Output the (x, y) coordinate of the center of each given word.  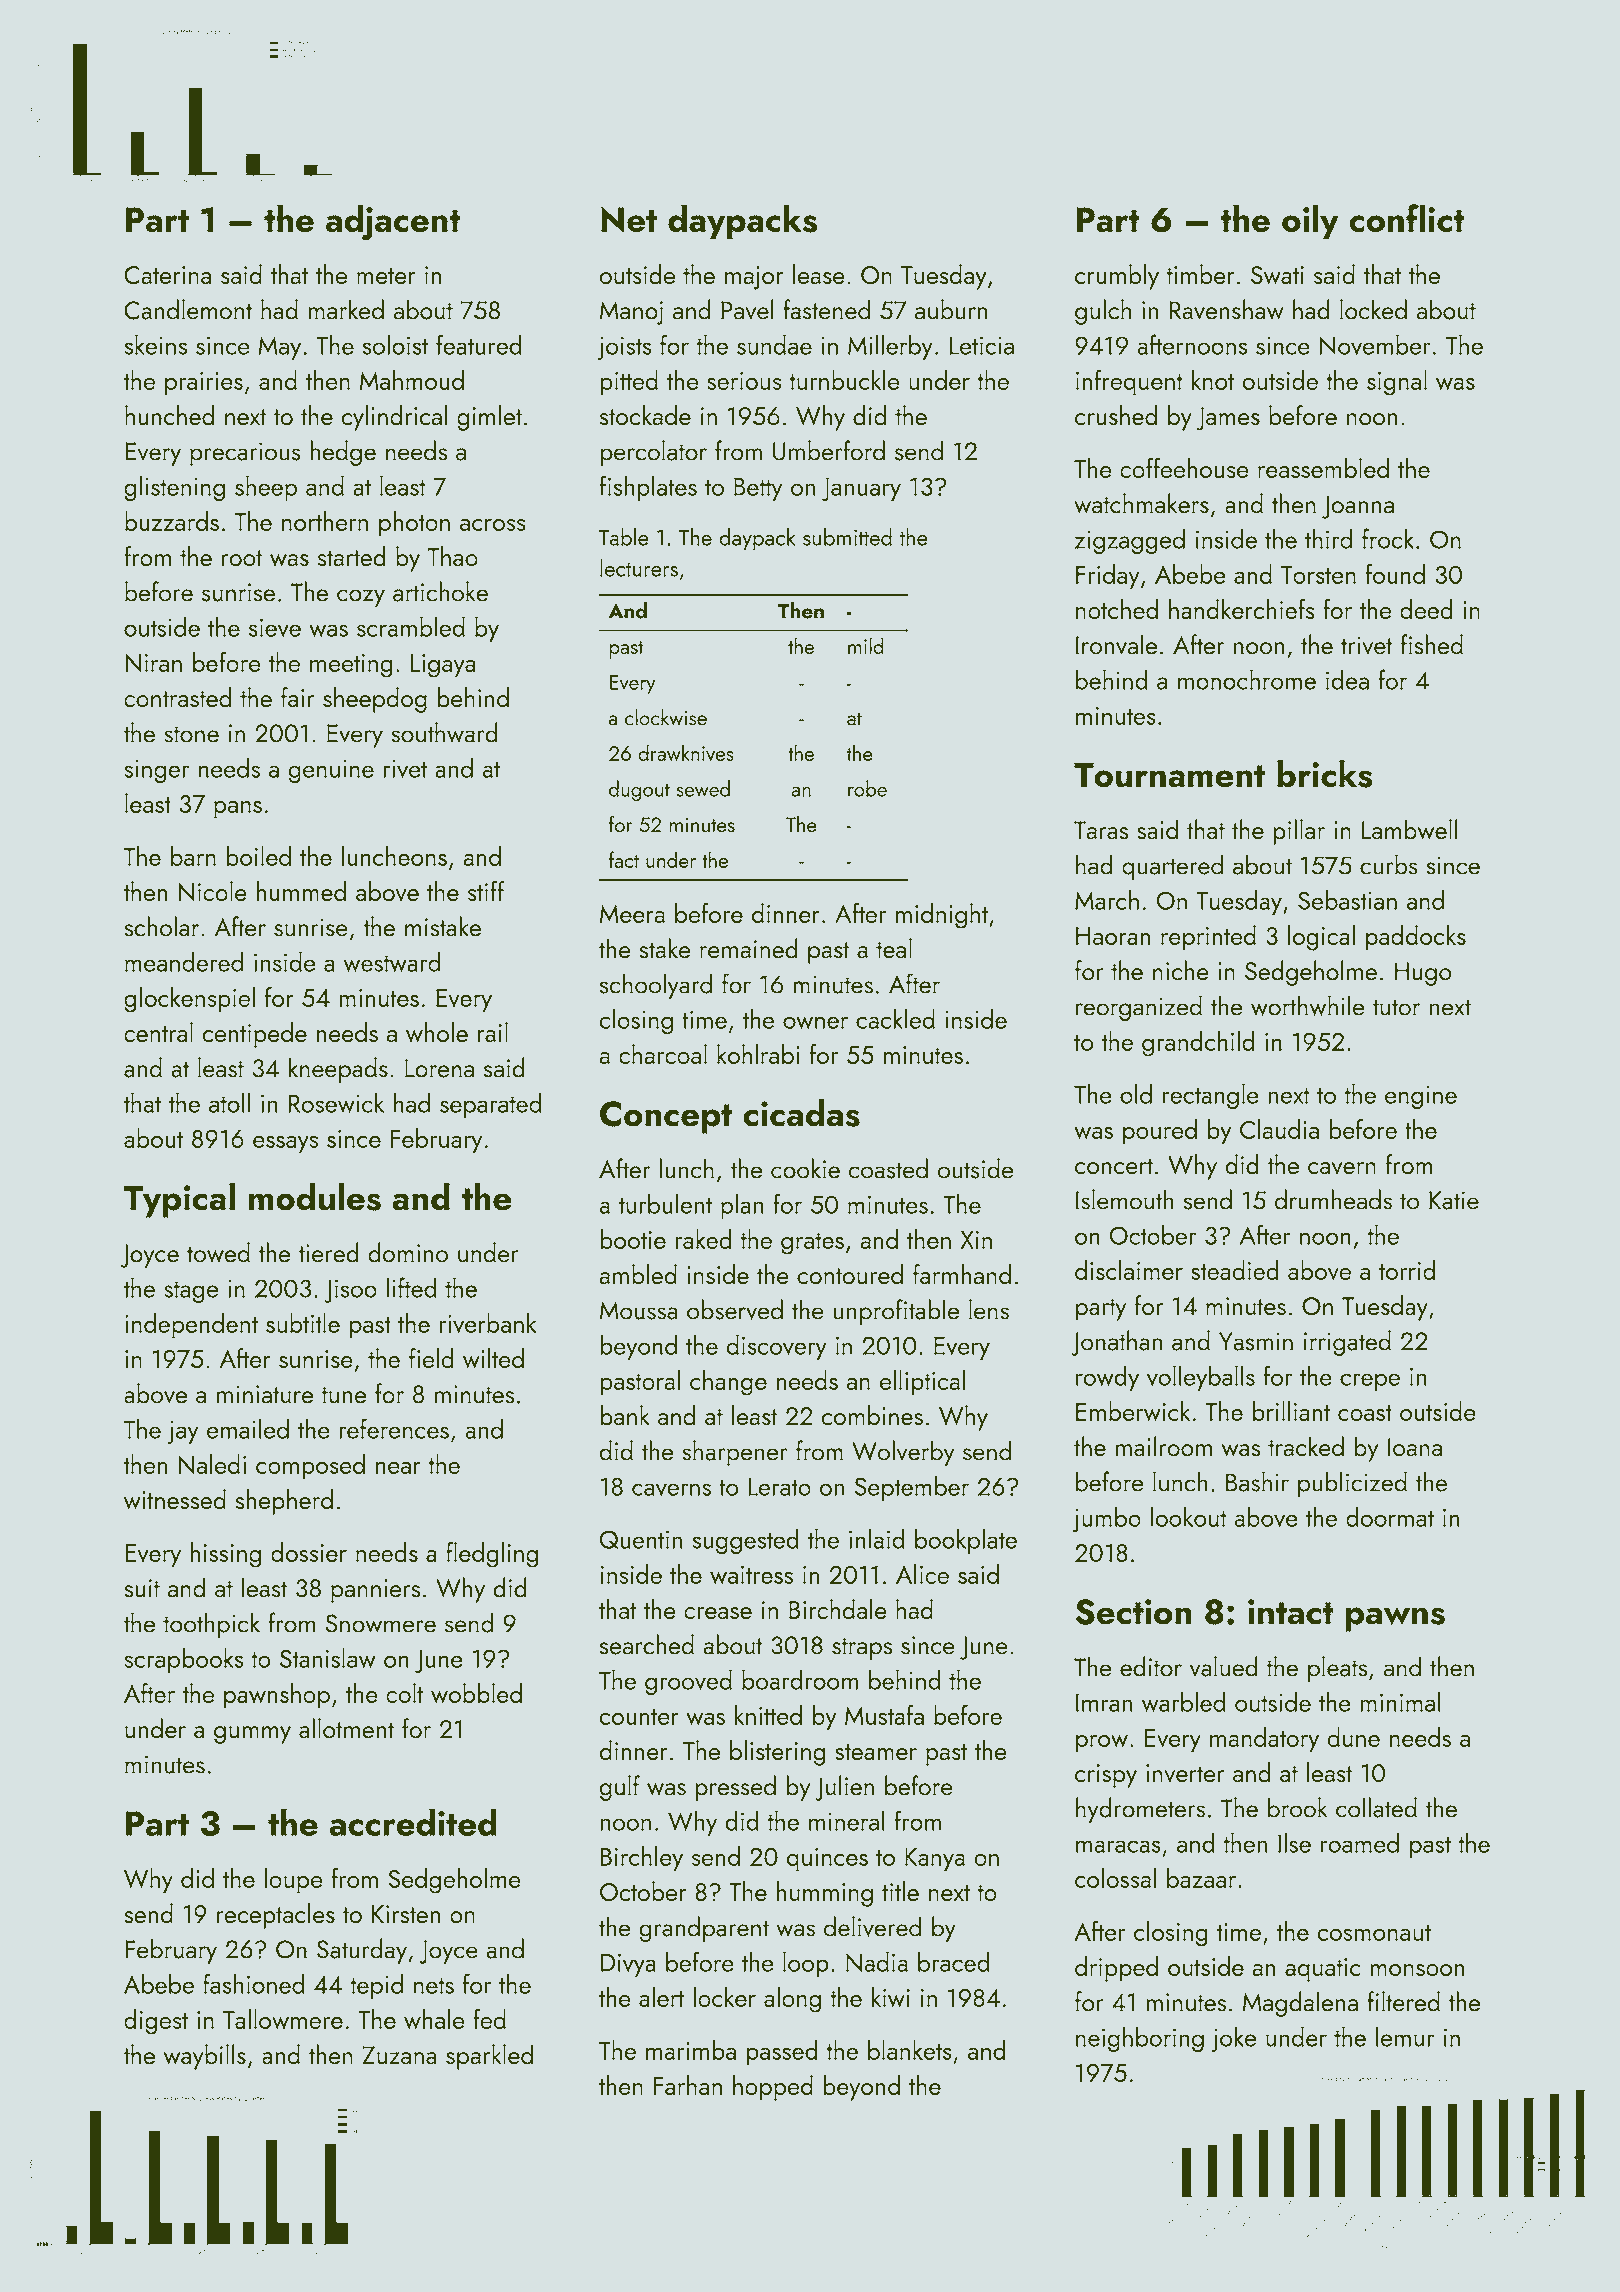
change (728, 1383)
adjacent (393, 222)
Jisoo (350, 1291)
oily (1310, 222)
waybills (205, 2057)
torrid (1407, 1270)
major (754, 278)
